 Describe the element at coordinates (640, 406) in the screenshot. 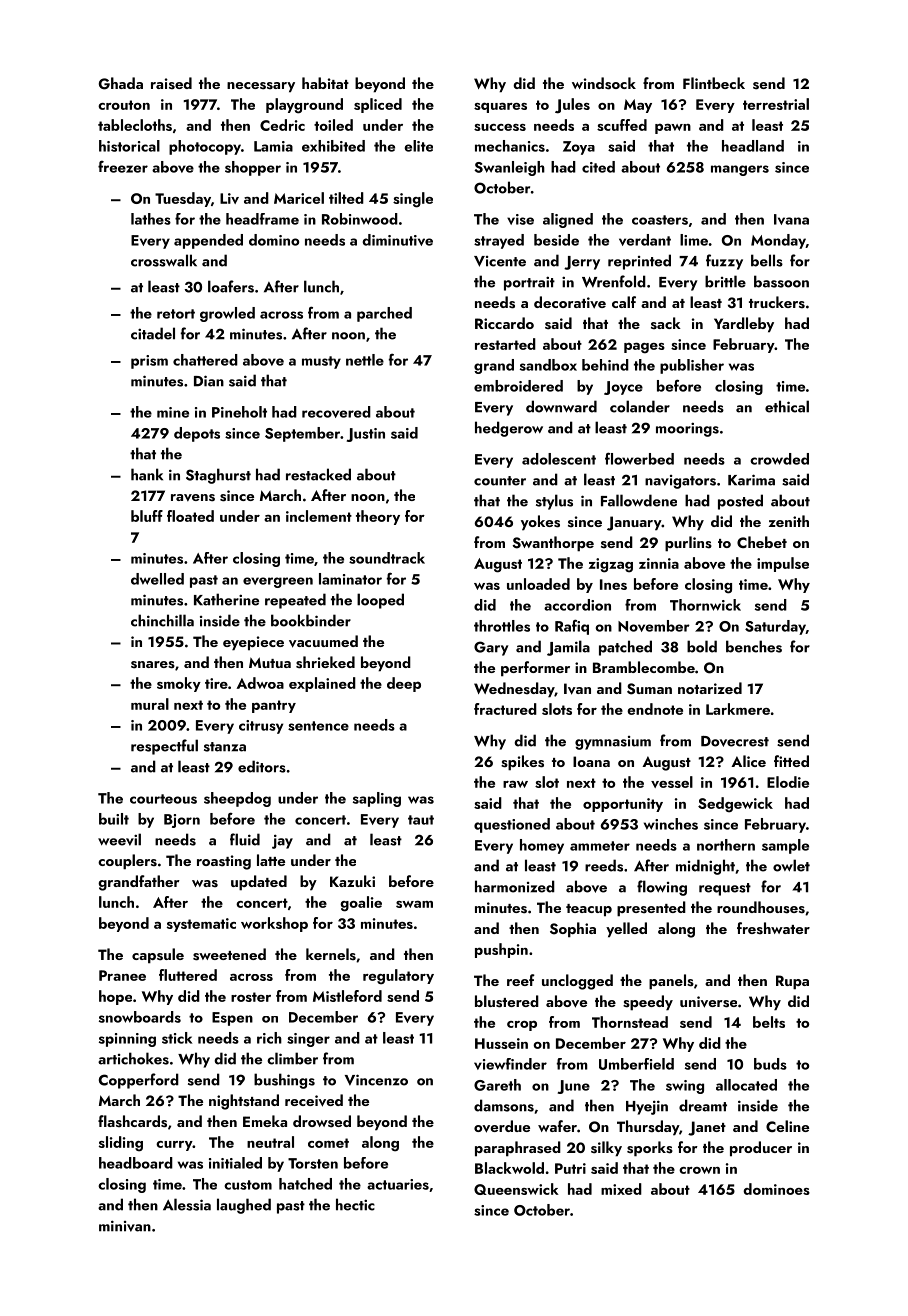

I see `colander` at that location.
